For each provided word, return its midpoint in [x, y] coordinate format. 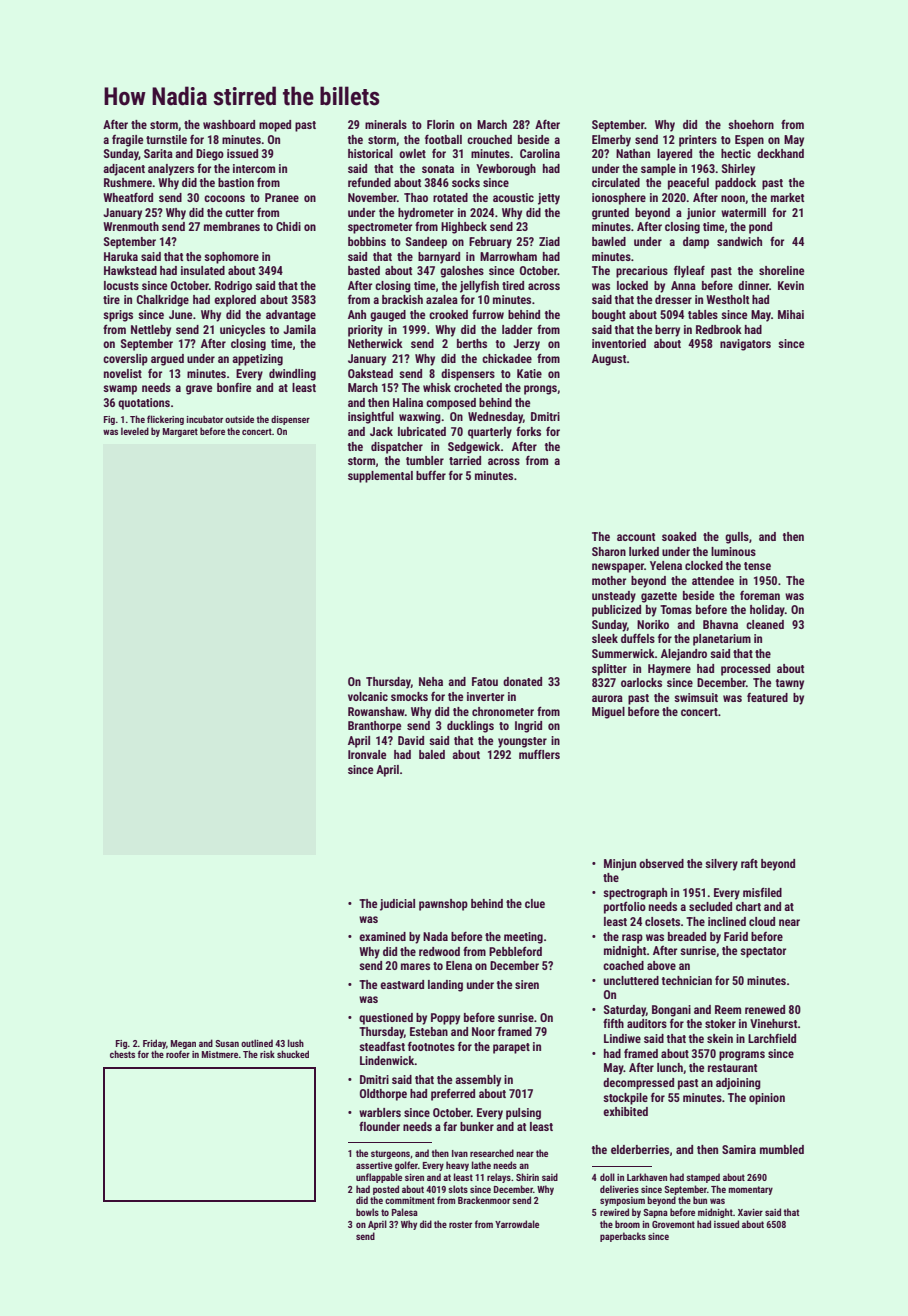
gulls [737, 538]
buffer [431, 475]
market [787, 197]
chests [122, 1054]
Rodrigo [233, 287]
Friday [154, 1044]
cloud [762, 921]
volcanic [368, 696]
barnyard [439, 258]
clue [535, 903]
